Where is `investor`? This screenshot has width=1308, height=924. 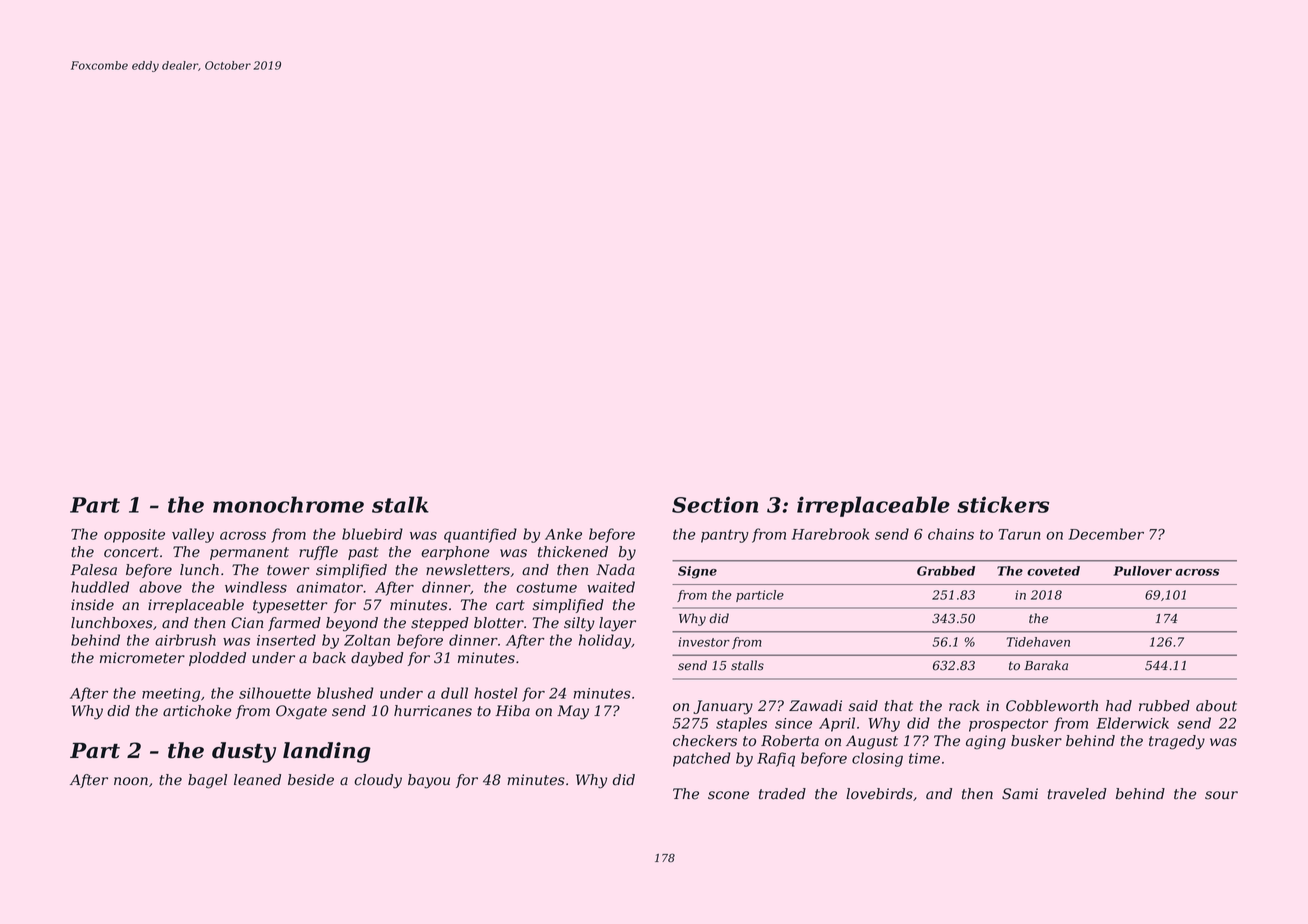 investor is located at coordinates (704, 642).
